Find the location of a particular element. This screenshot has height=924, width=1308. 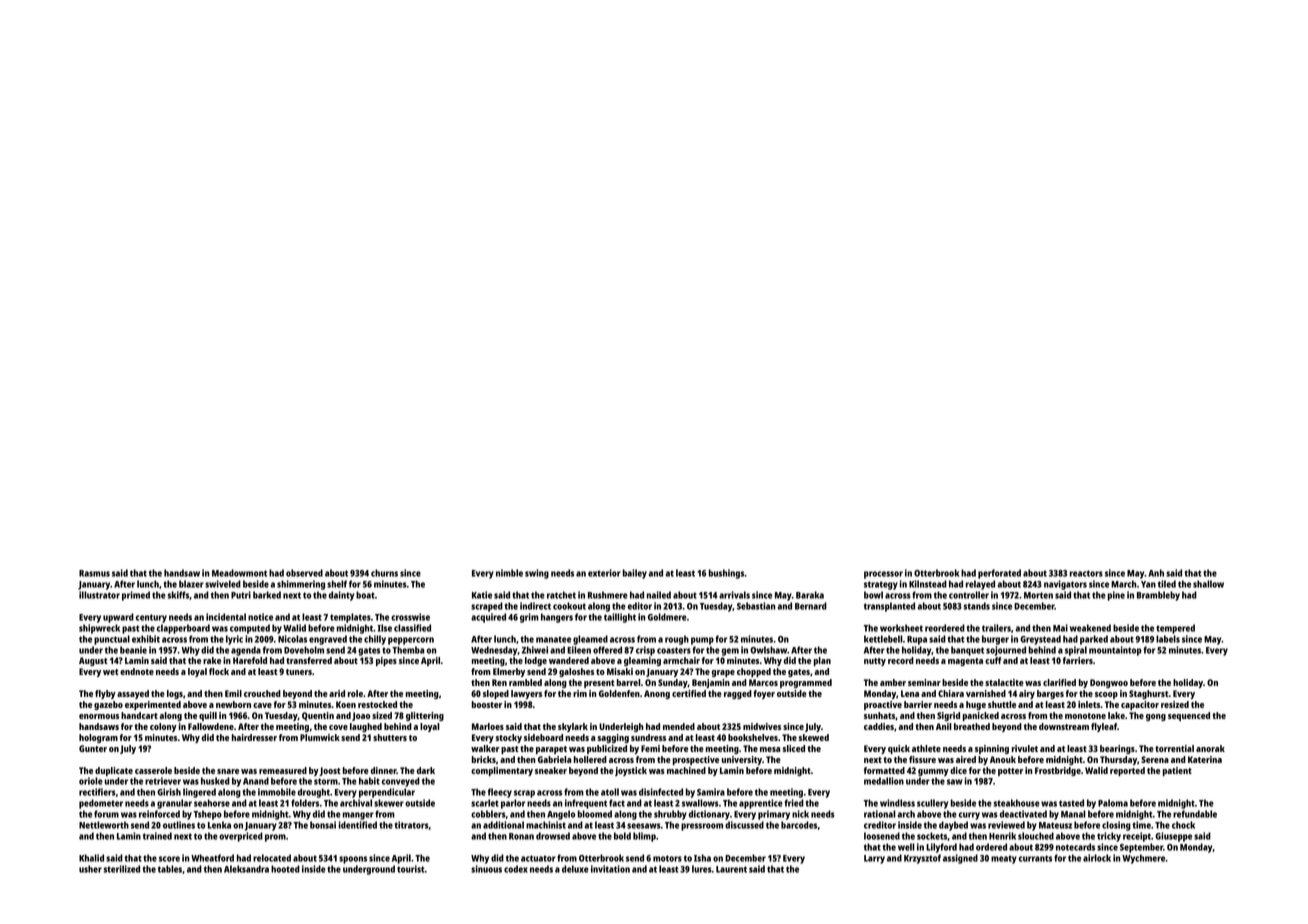

bushings is located at coordinates (726, 574).
